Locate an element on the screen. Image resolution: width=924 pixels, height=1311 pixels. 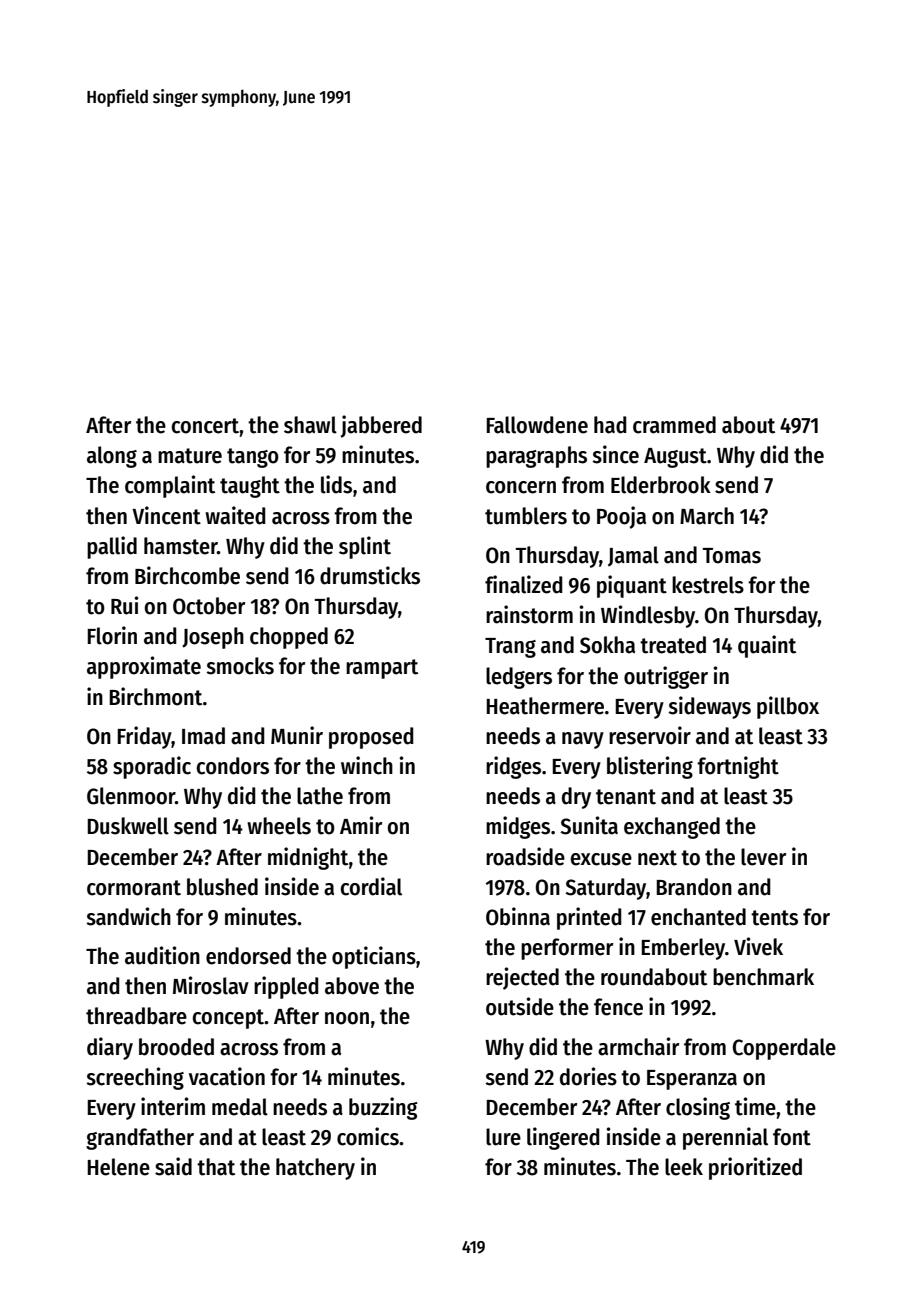
Elderbrook is located at coordinates (661, 485).
